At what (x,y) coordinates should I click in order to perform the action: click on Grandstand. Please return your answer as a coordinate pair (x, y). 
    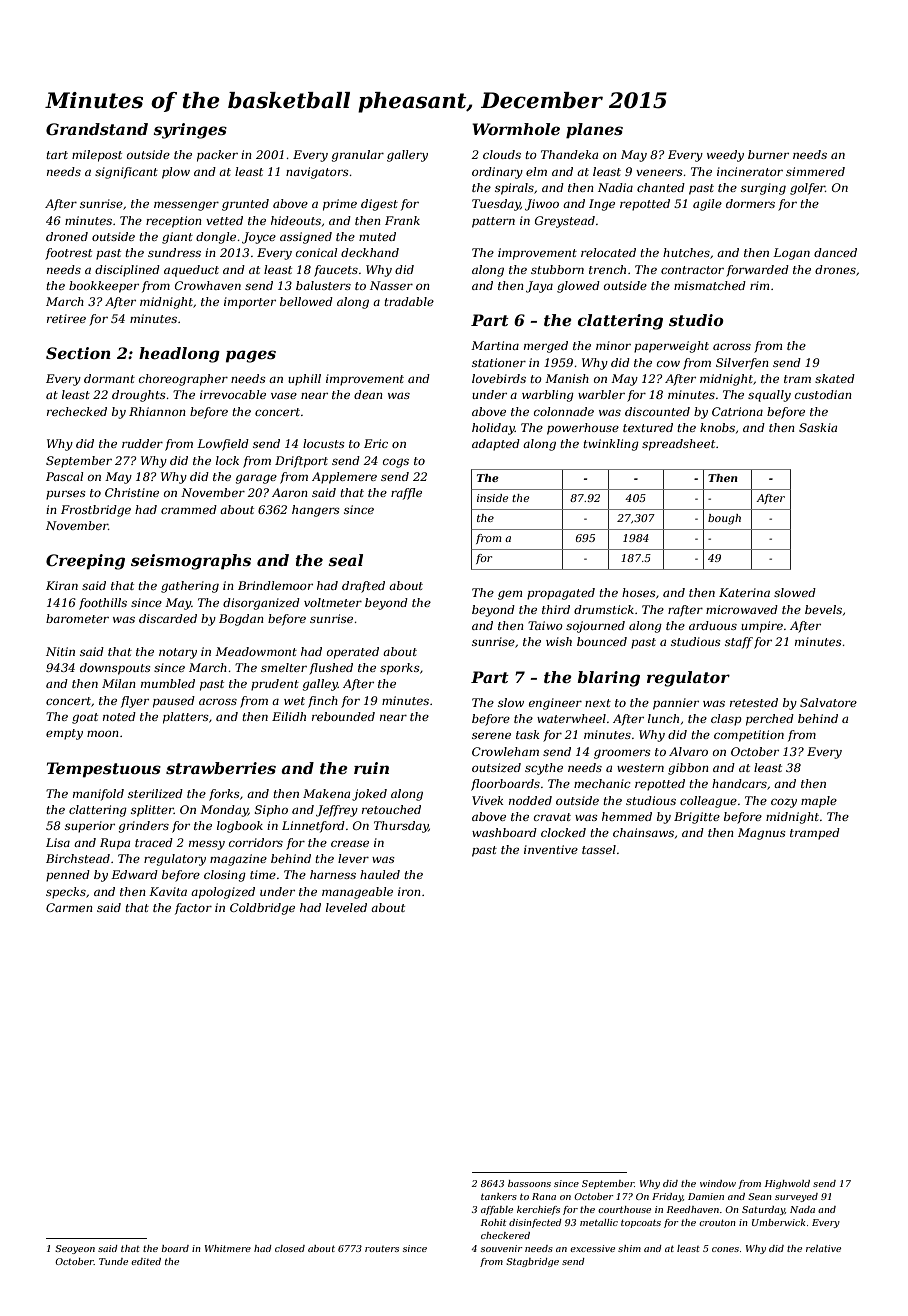
    Looking at the image, I should click on (97, 129).
